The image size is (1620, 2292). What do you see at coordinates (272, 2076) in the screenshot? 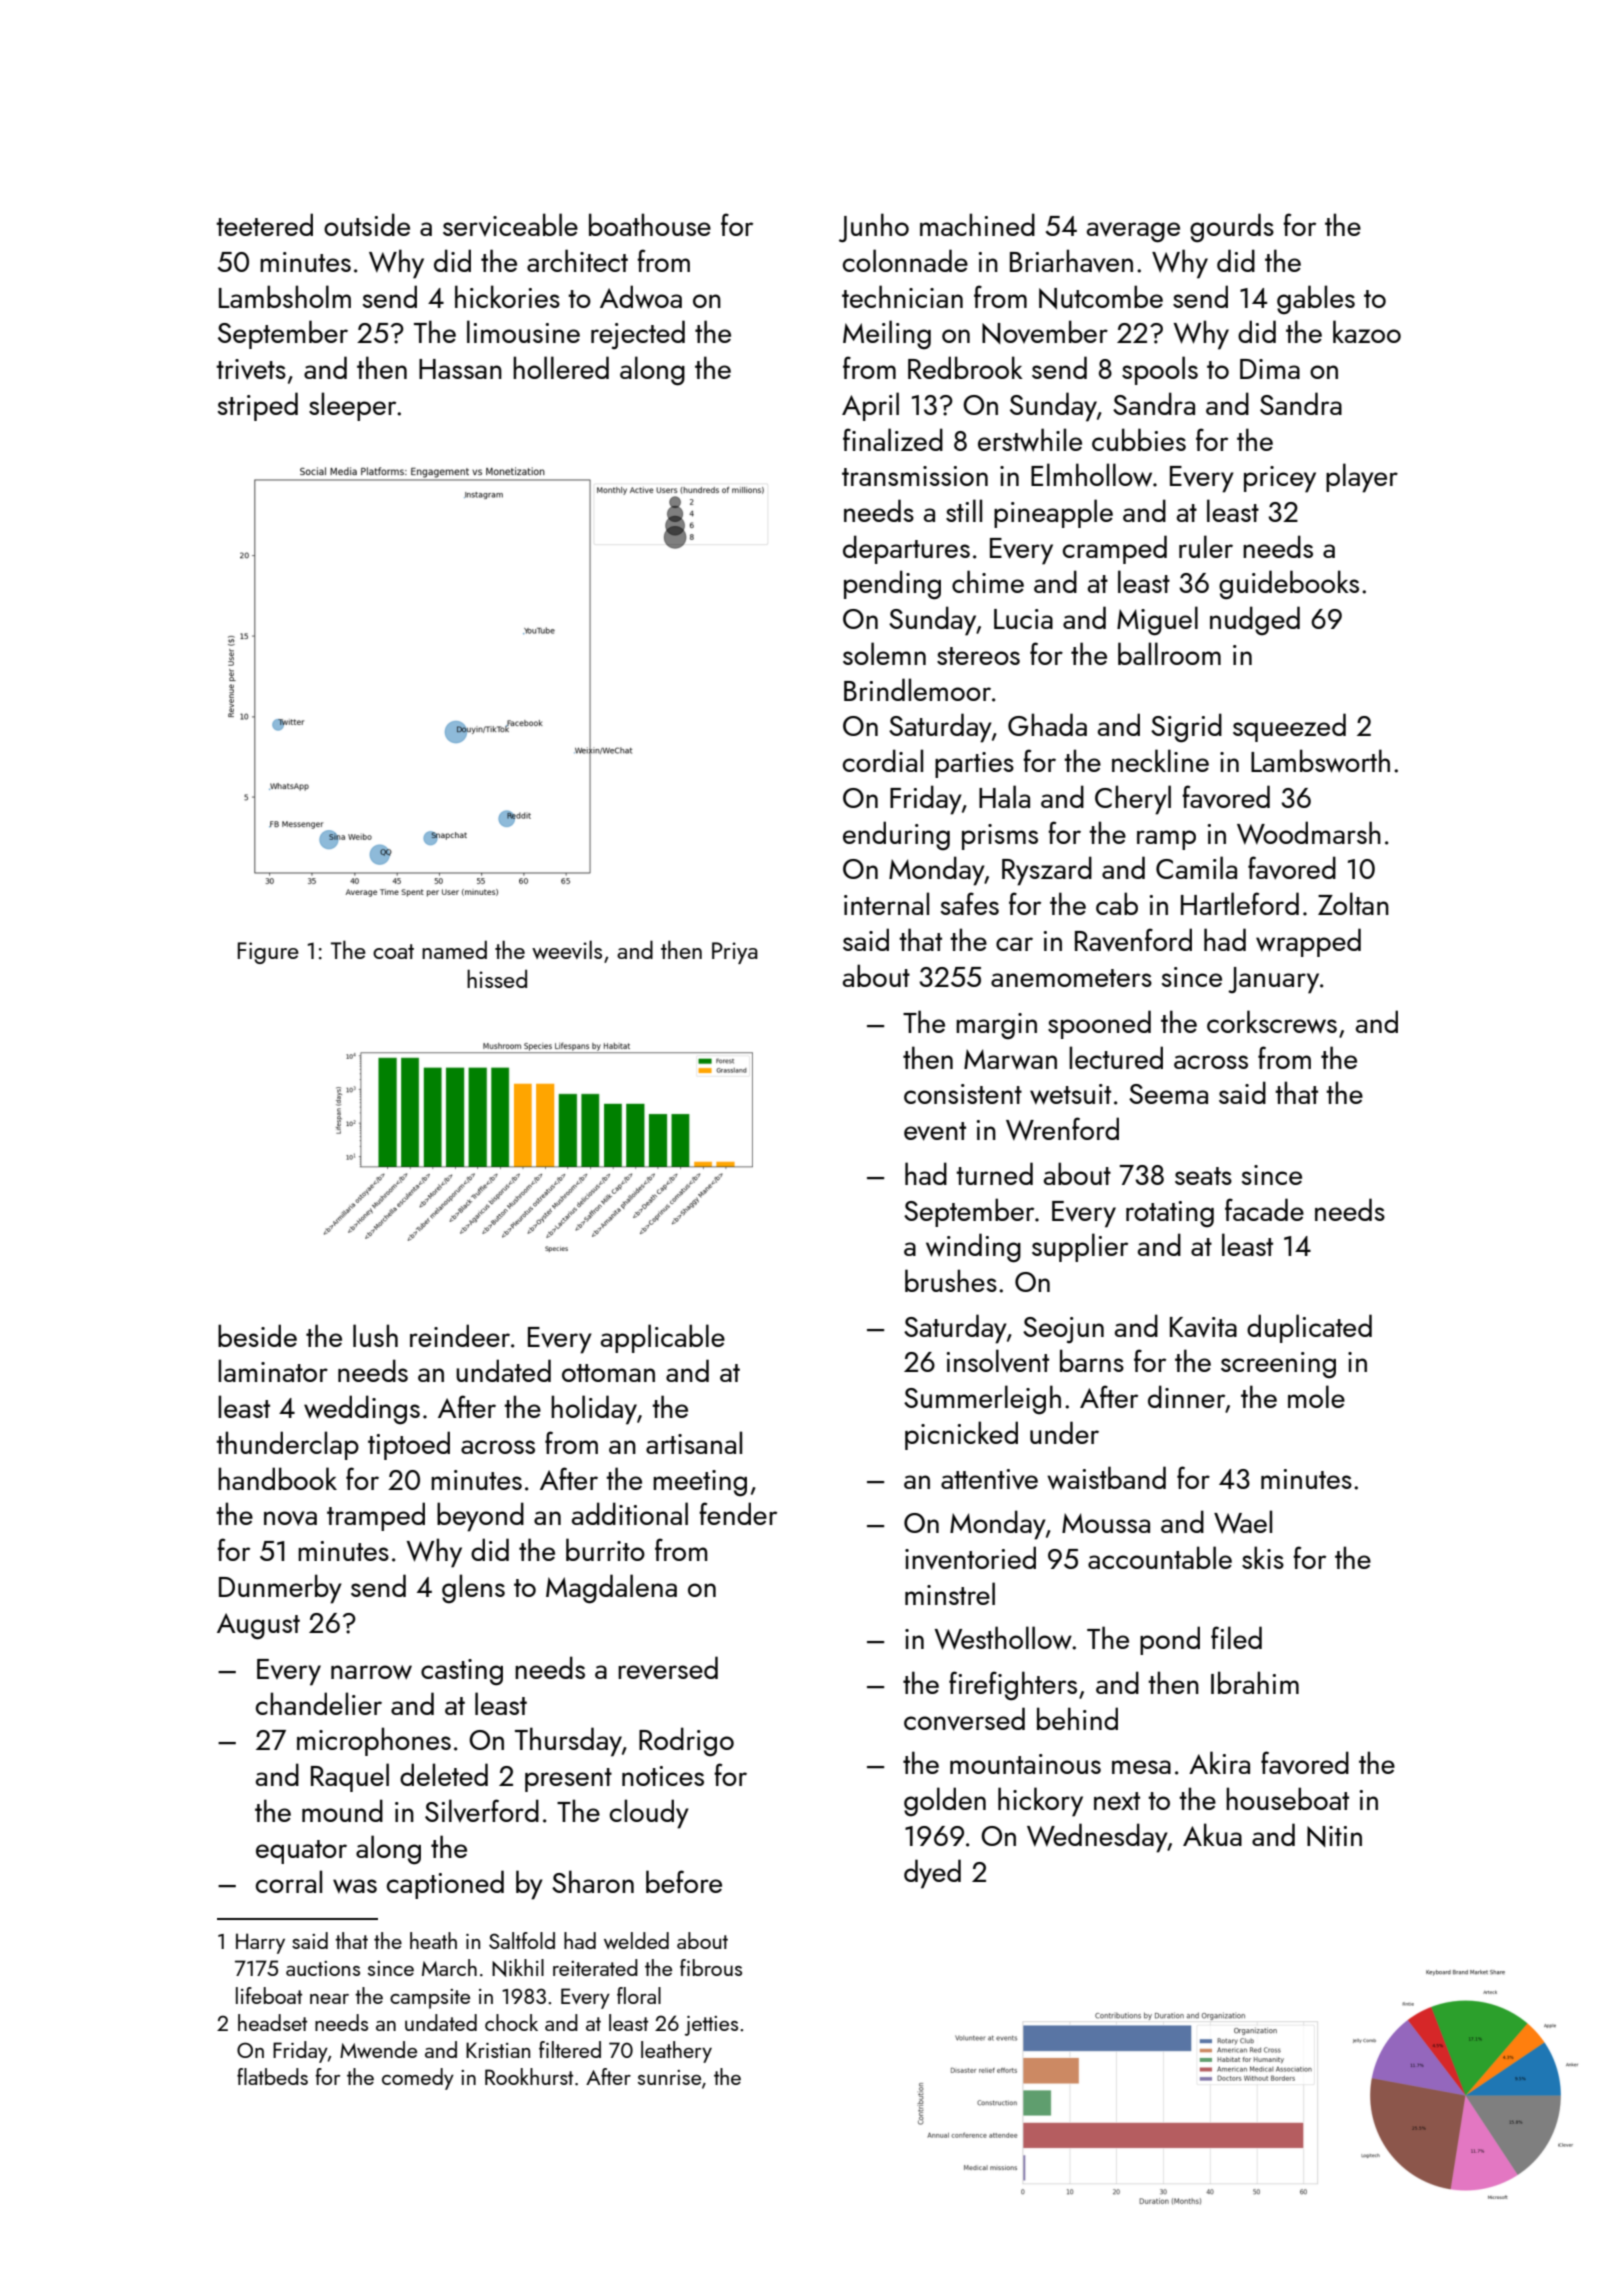
I see `flatbeds` at bounding box center [272, 2076].
